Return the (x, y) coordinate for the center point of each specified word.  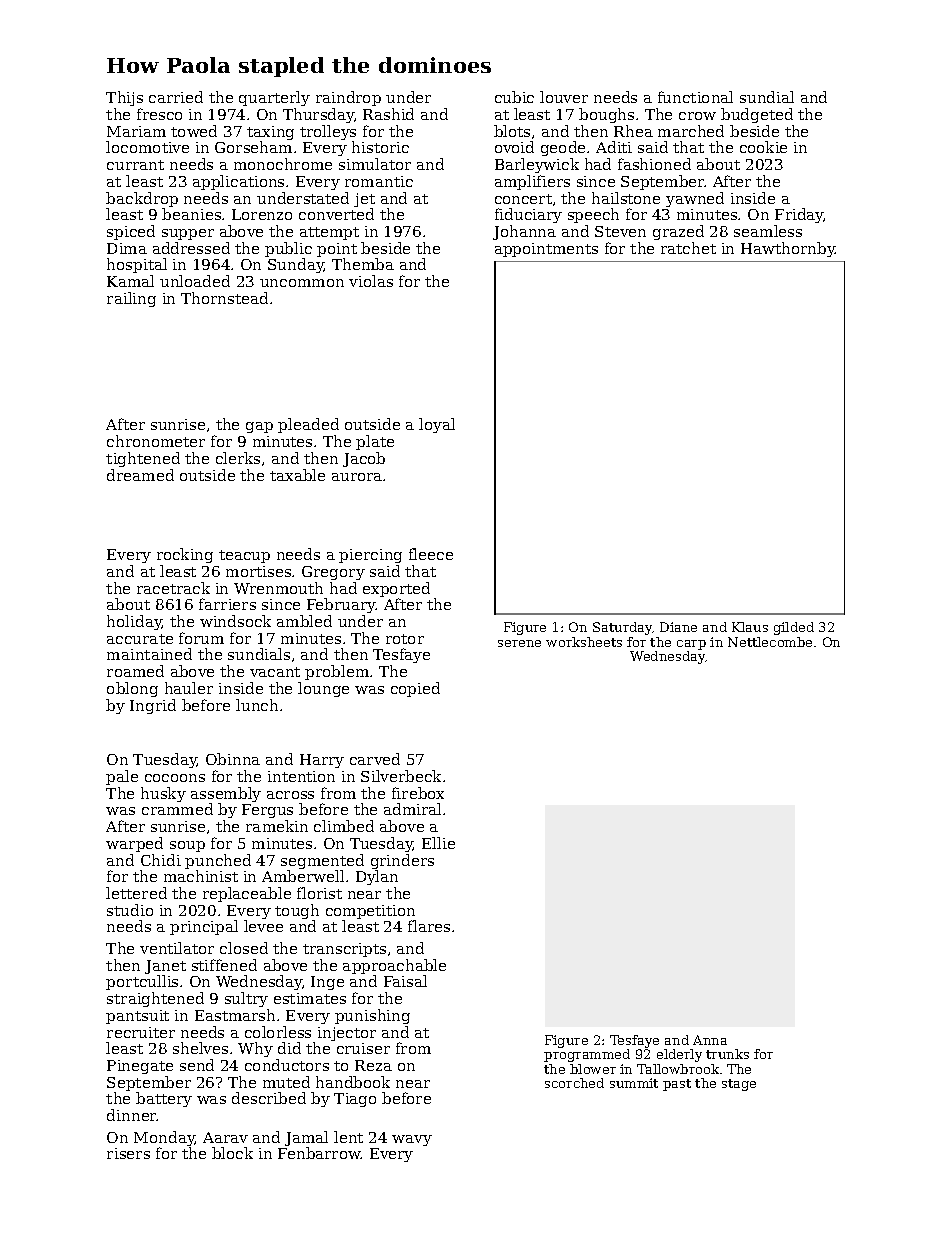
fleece (431, 554)
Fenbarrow (319, 1153)
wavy (412, 1140)
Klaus (750, 627)
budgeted (757, 115)
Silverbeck (401, 776)
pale (122, 777)
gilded (794, 628)
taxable (297, 475)
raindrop (348, 98)
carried (176, 97)
